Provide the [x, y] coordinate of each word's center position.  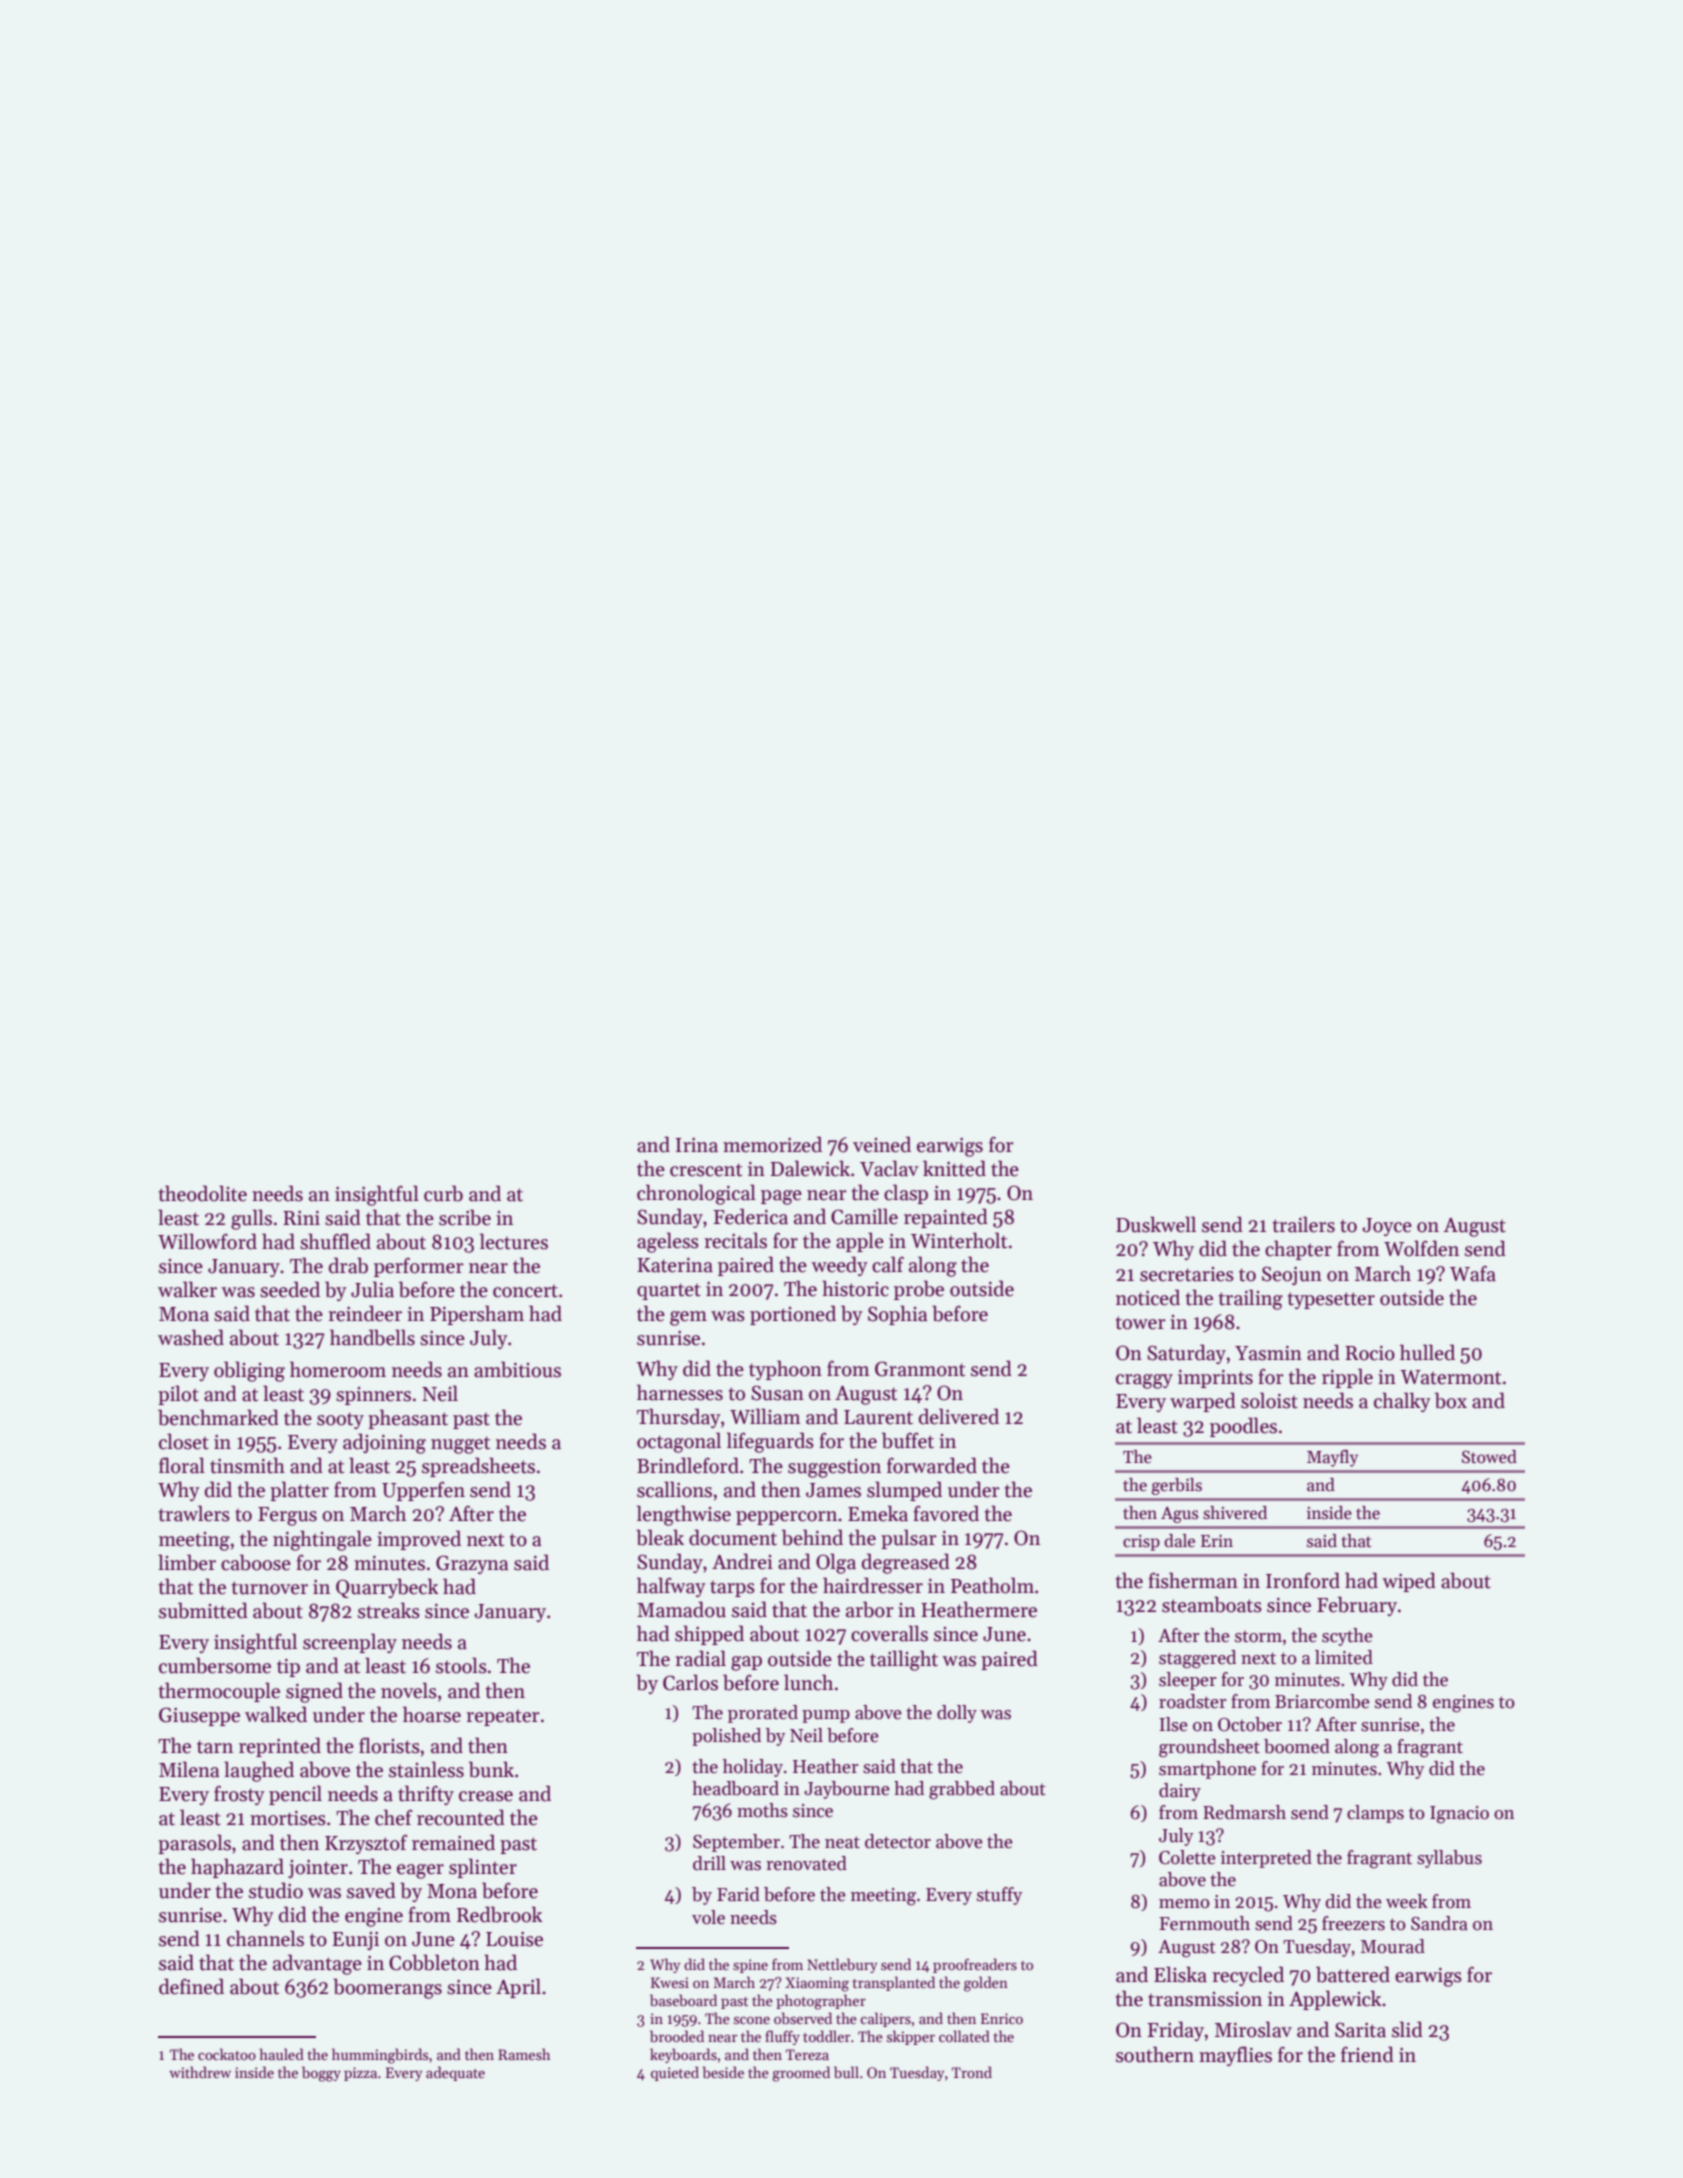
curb [443, 1193]
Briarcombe [1322, 1701]
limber [187, 1562]
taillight [904, 1660]
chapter [1298, 1250]
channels [265, 1938]
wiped [1409, 1582]
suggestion [834, 1468]
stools [461, 1665]
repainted [946, 1218]
